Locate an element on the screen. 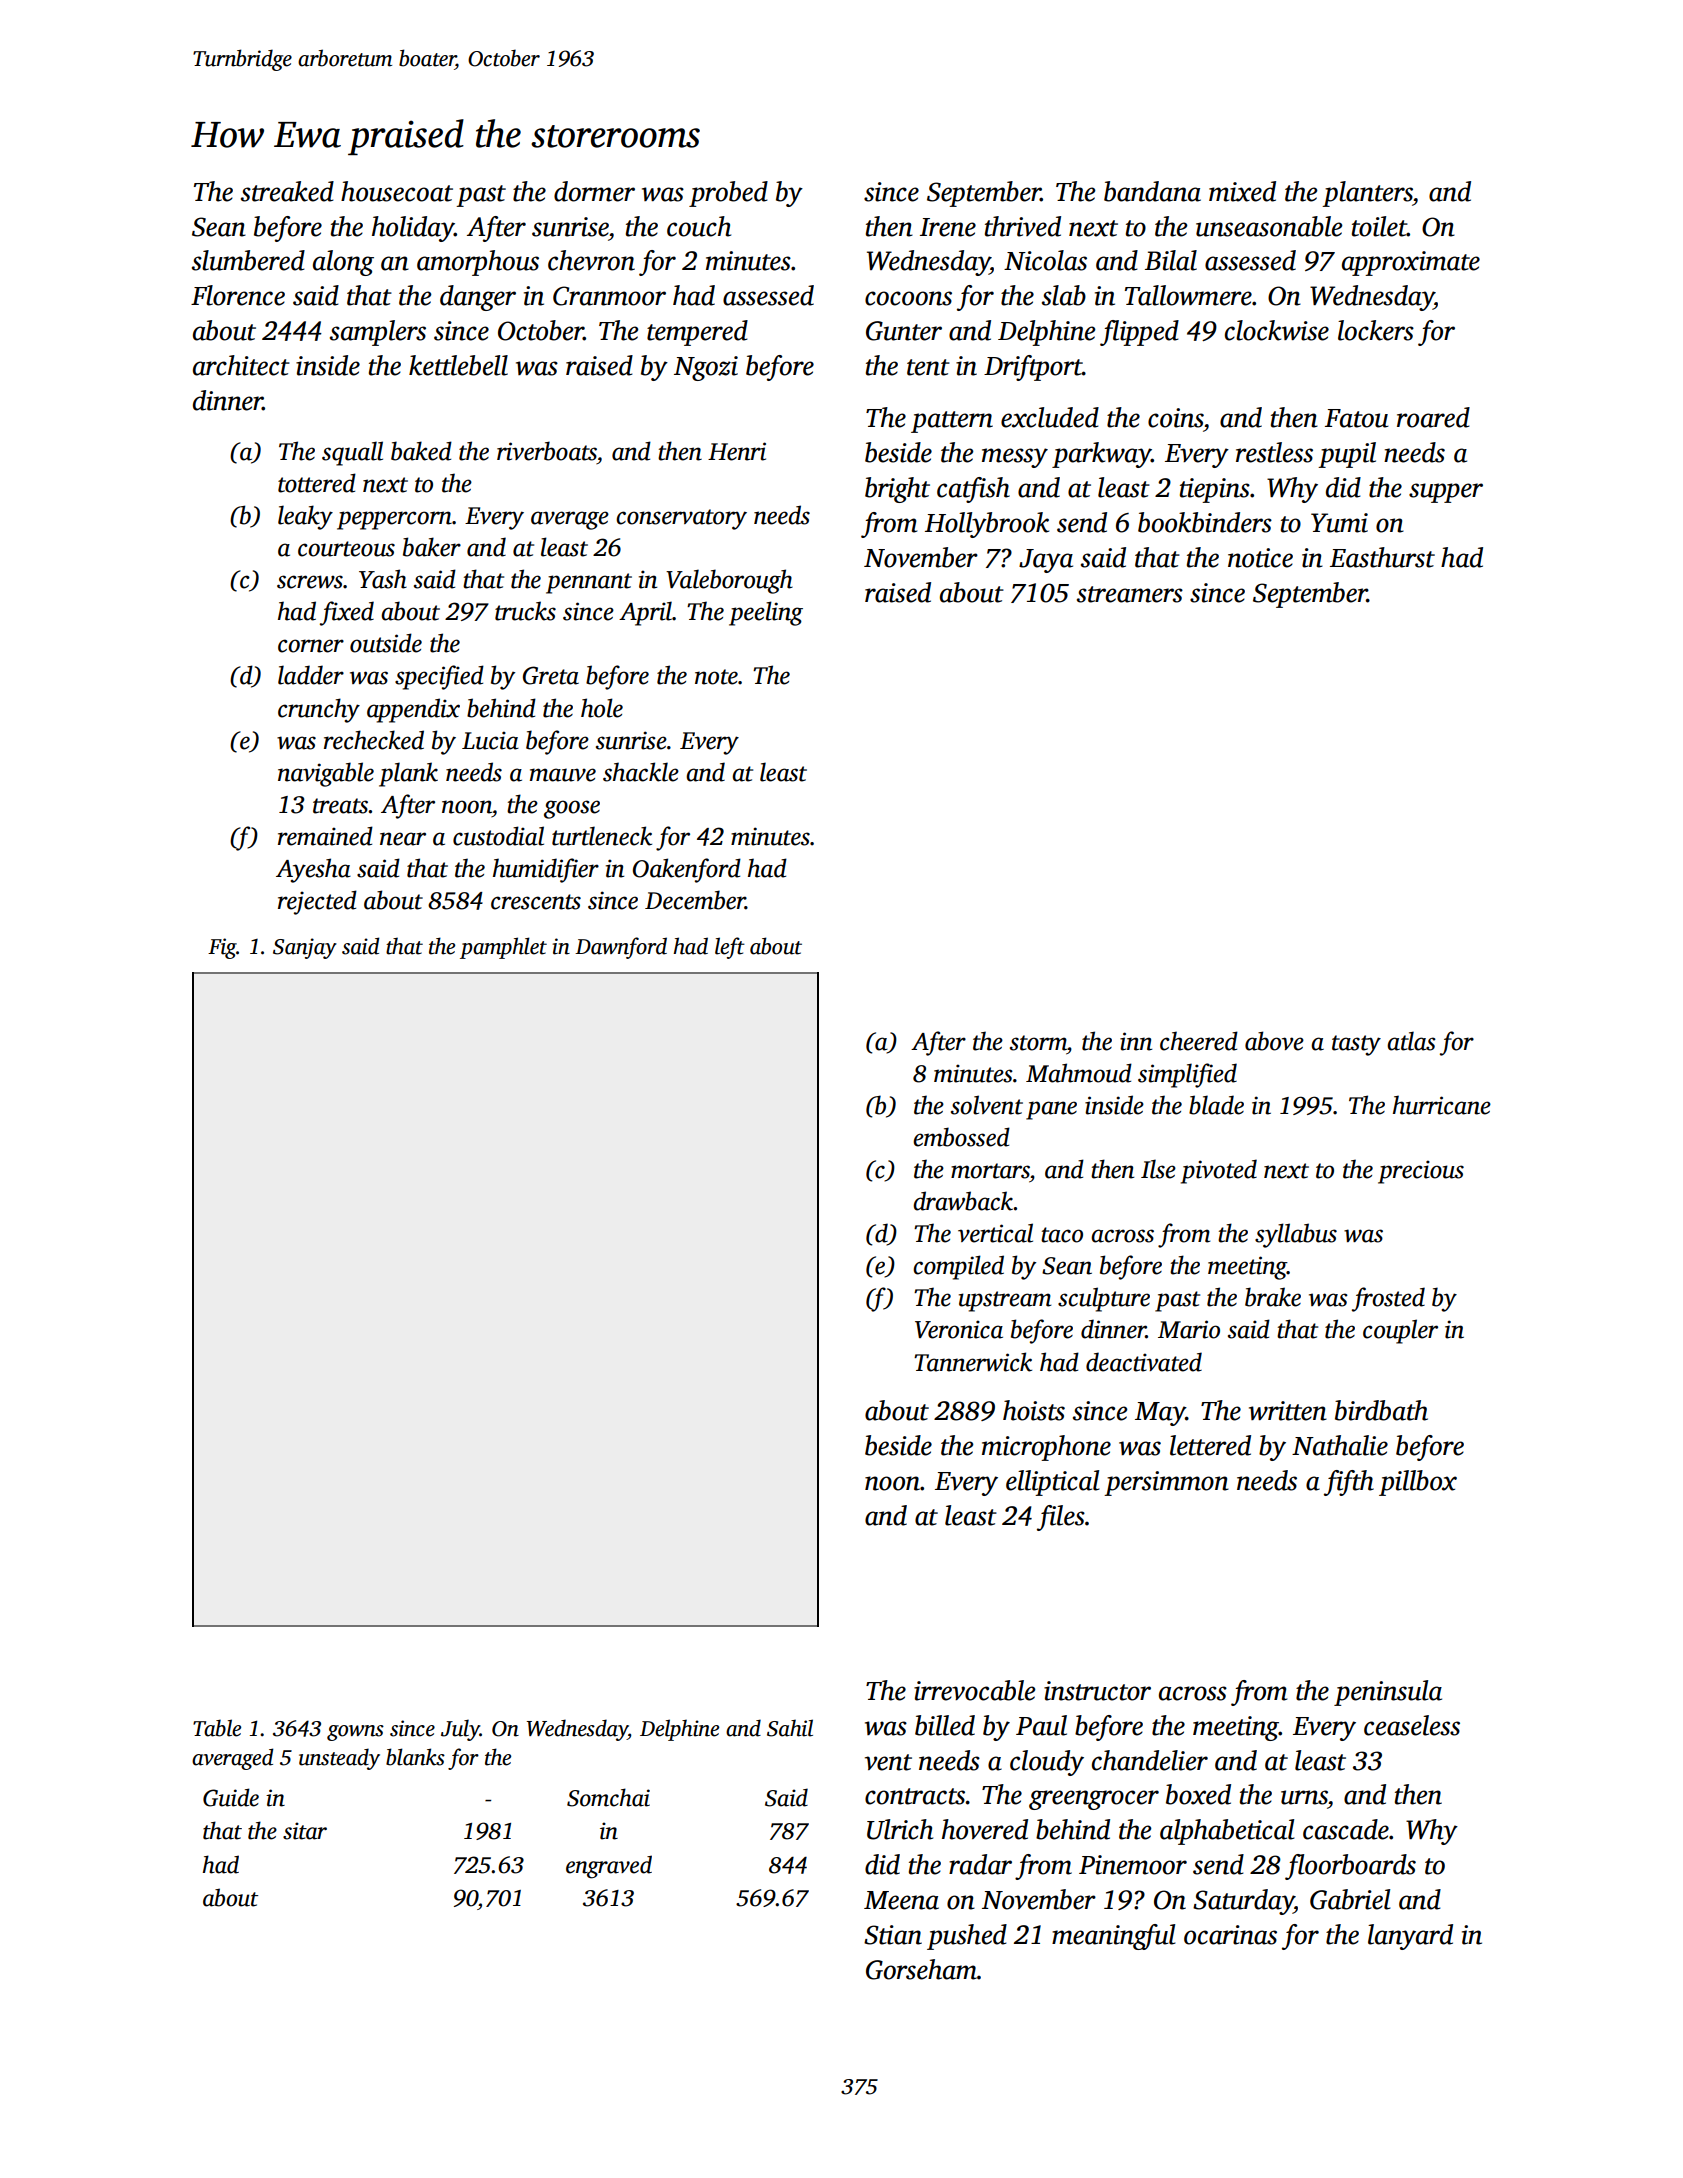  architect is located at coordinates (241, 365).
